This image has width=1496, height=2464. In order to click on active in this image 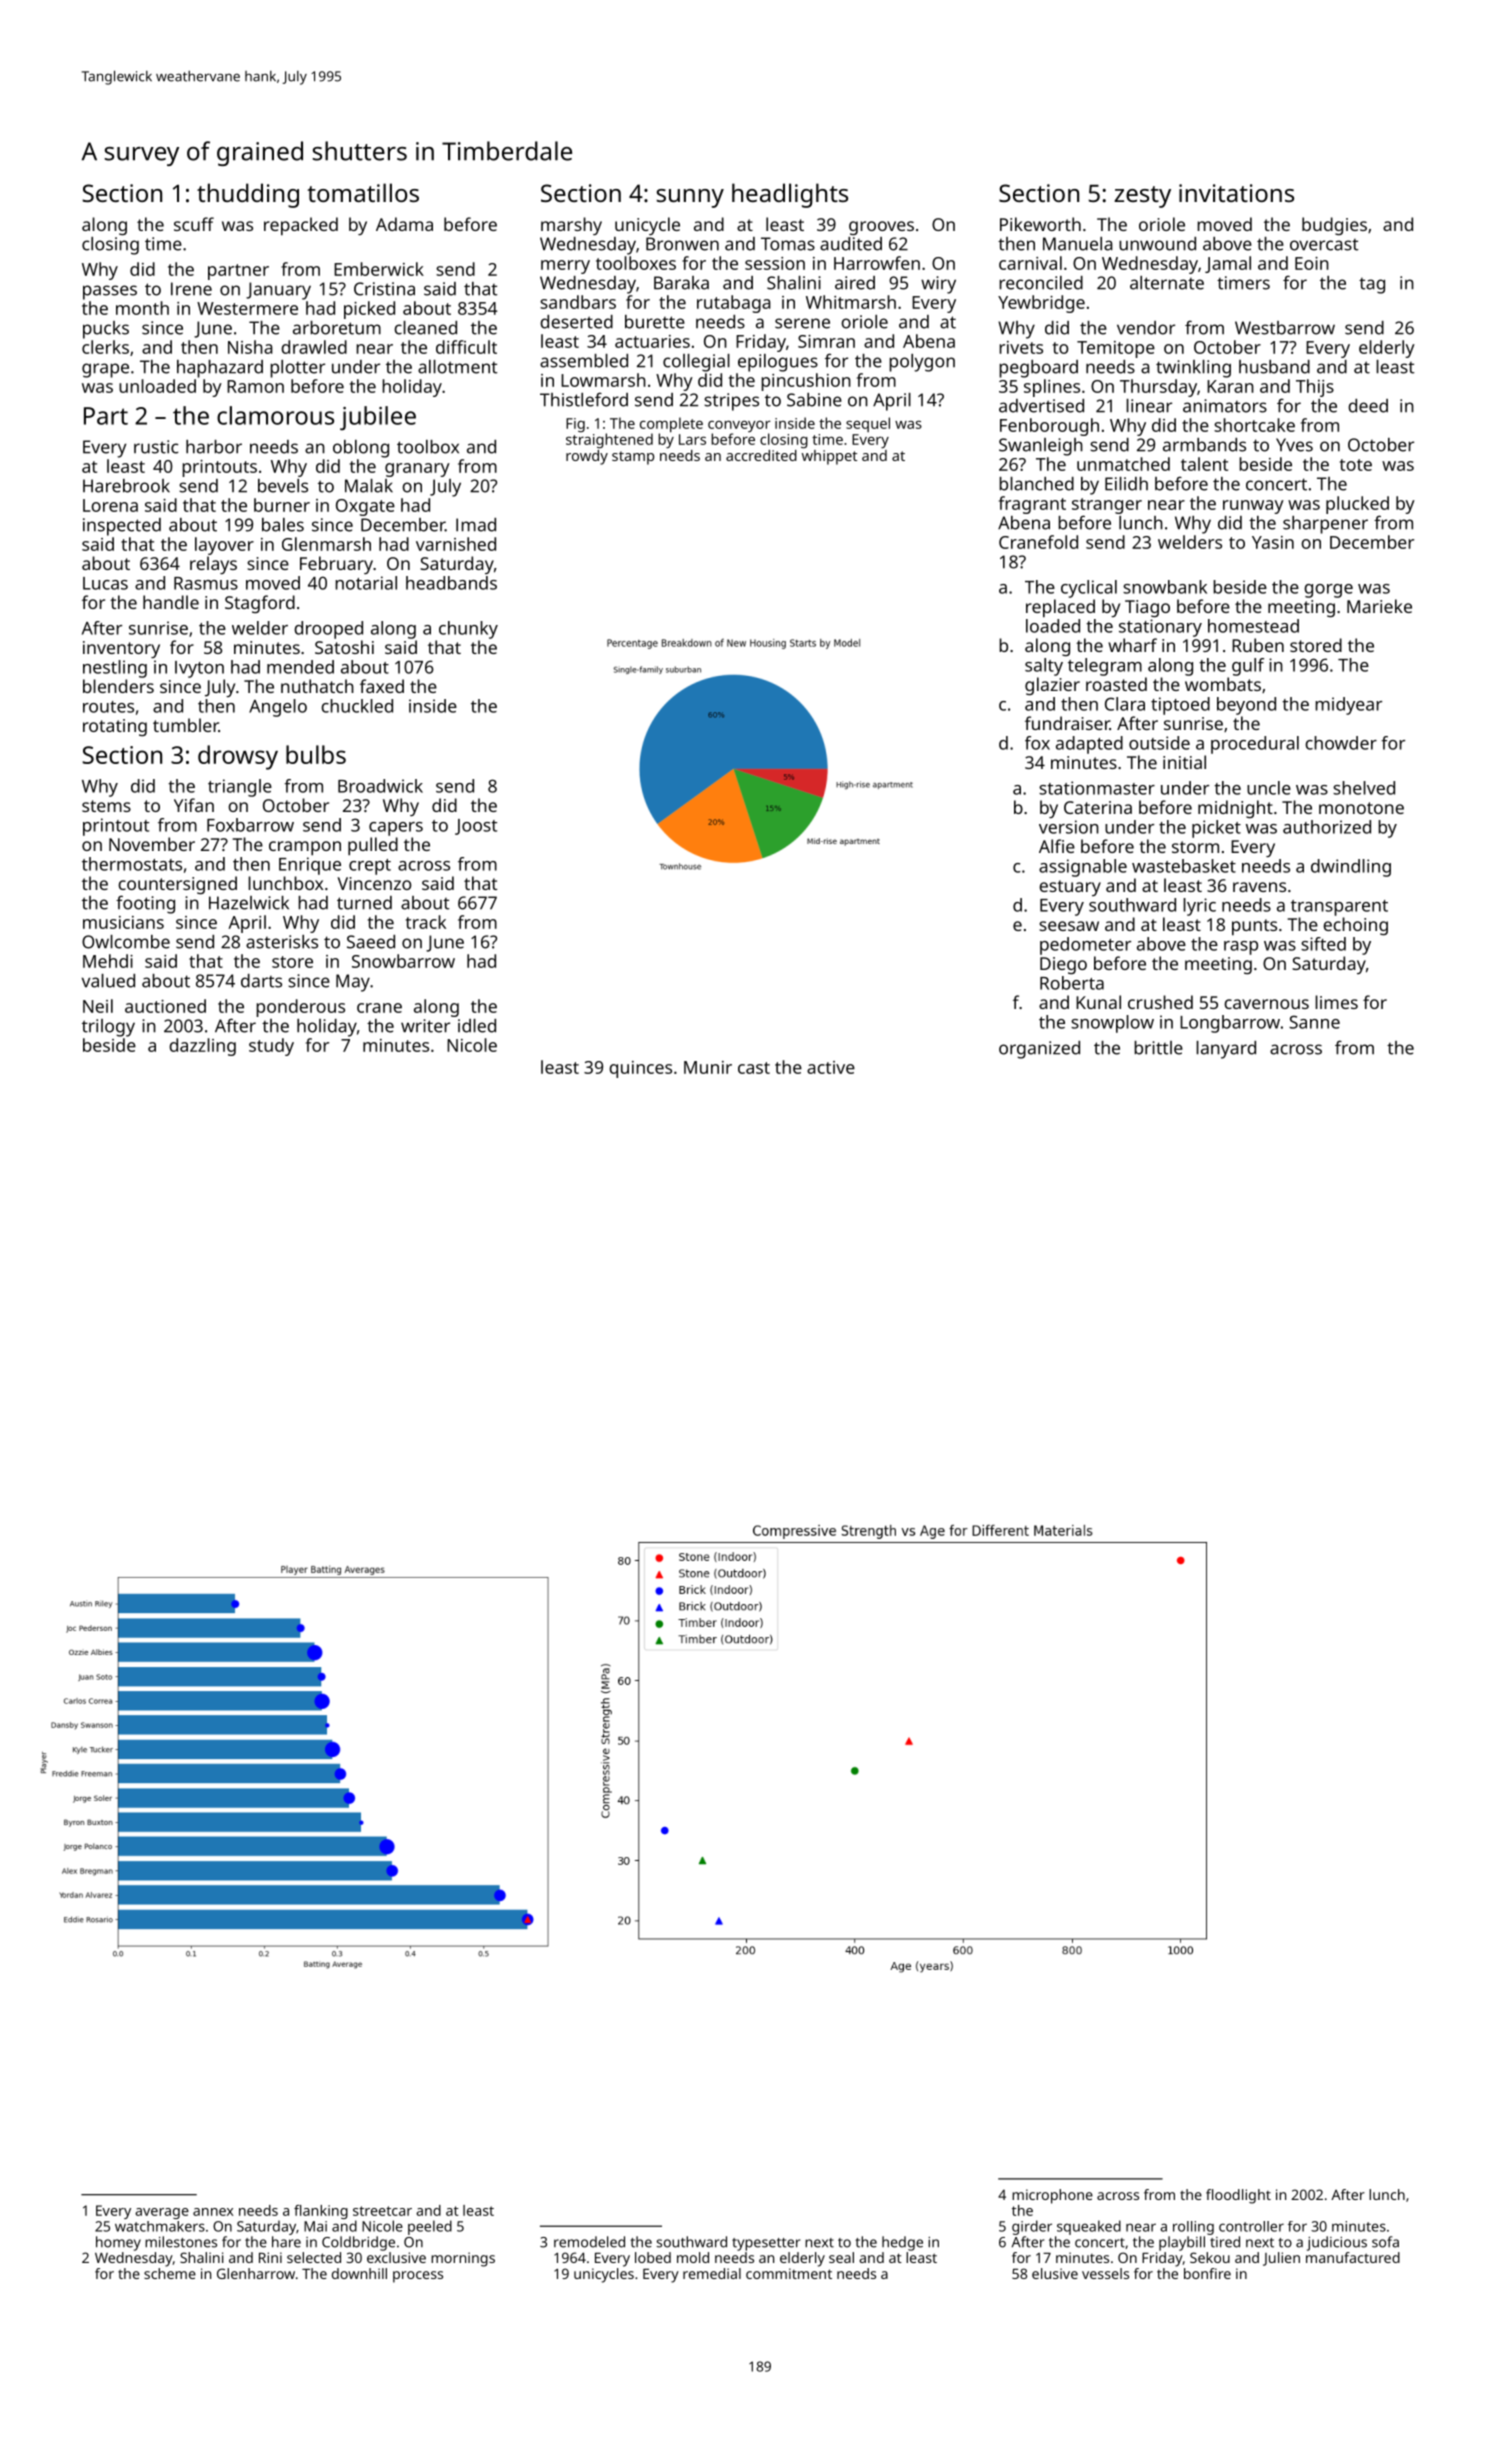, I will do `click(831, 1067)`.
